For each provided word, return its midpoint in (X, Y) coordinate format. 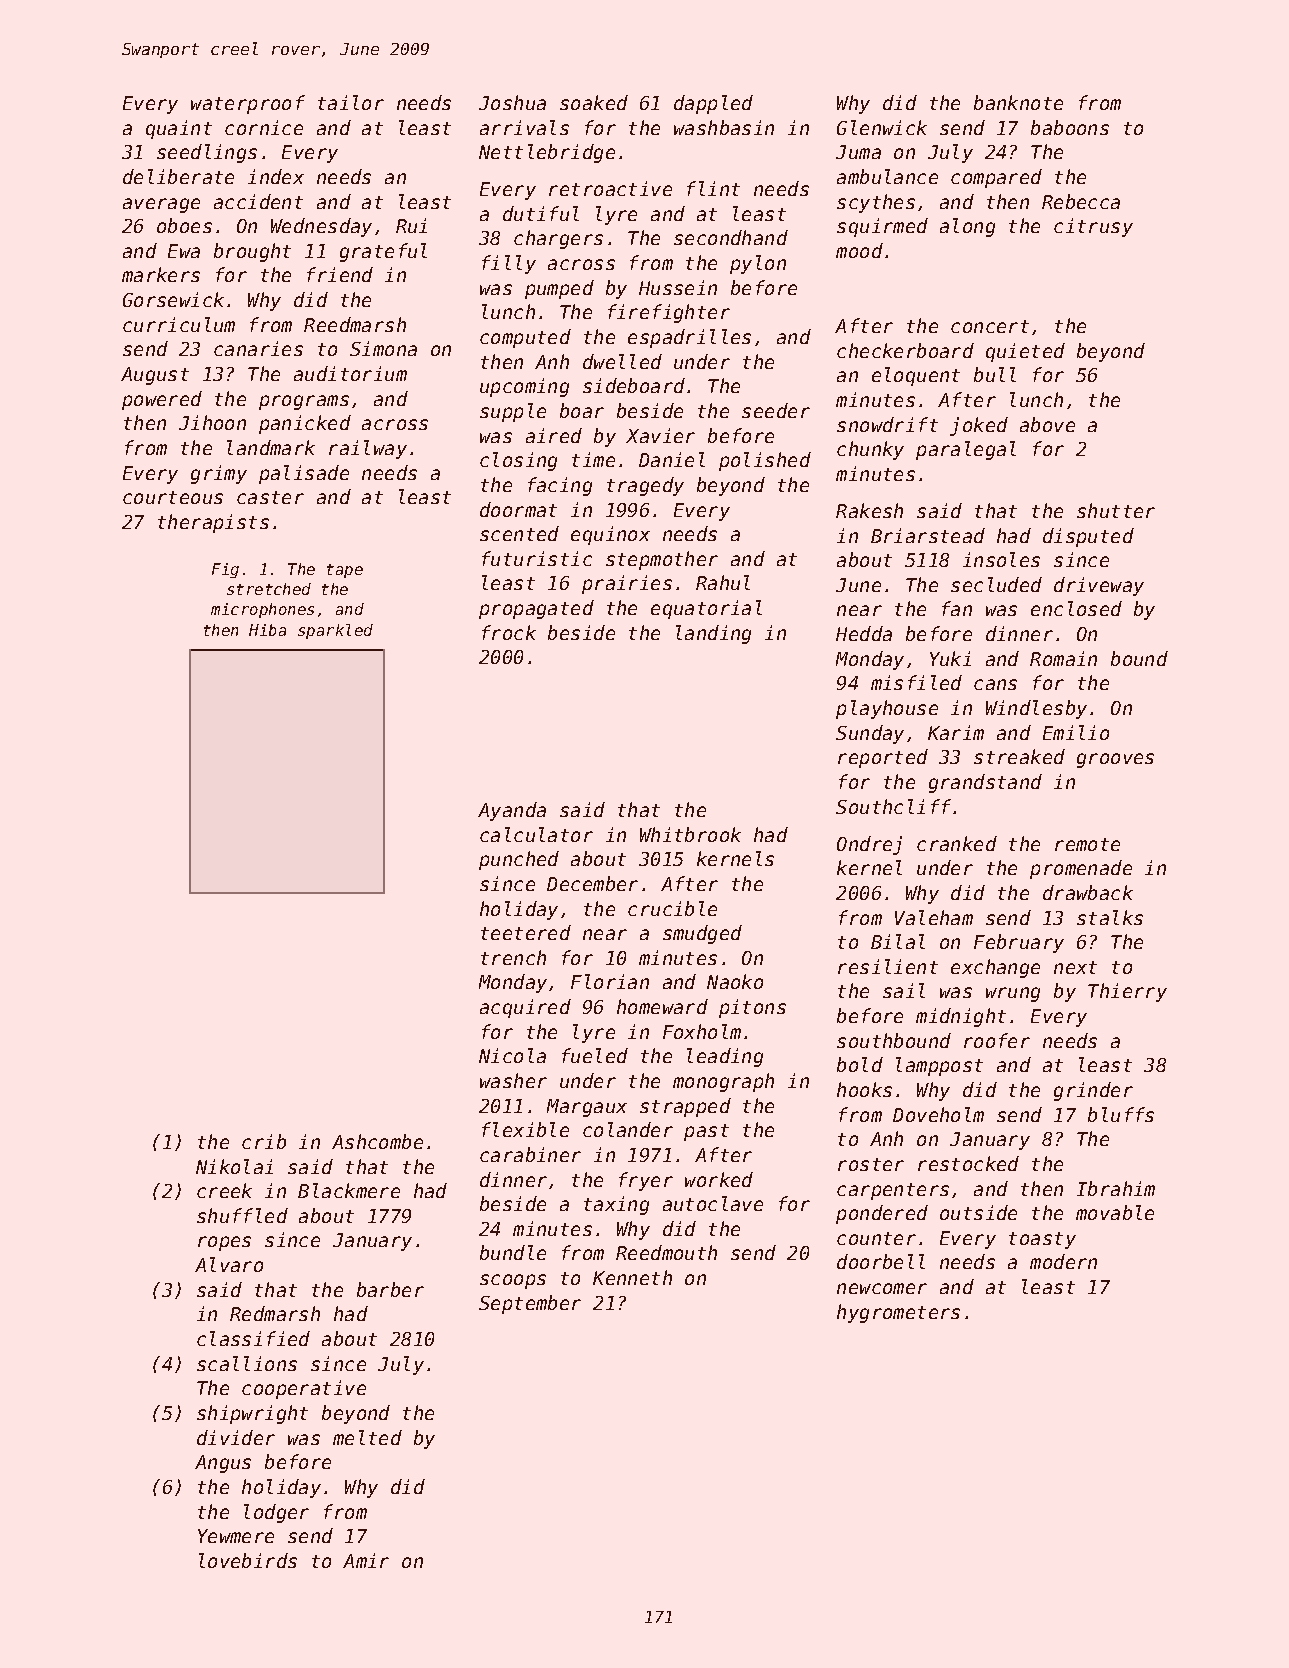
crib (264, 1141)
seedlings (207, 153)
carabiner (530, 1154)
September (530, 1304)
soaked (594, 102)
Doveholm (938, 1114)
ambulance (887, 176)
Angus (223, 1464)
